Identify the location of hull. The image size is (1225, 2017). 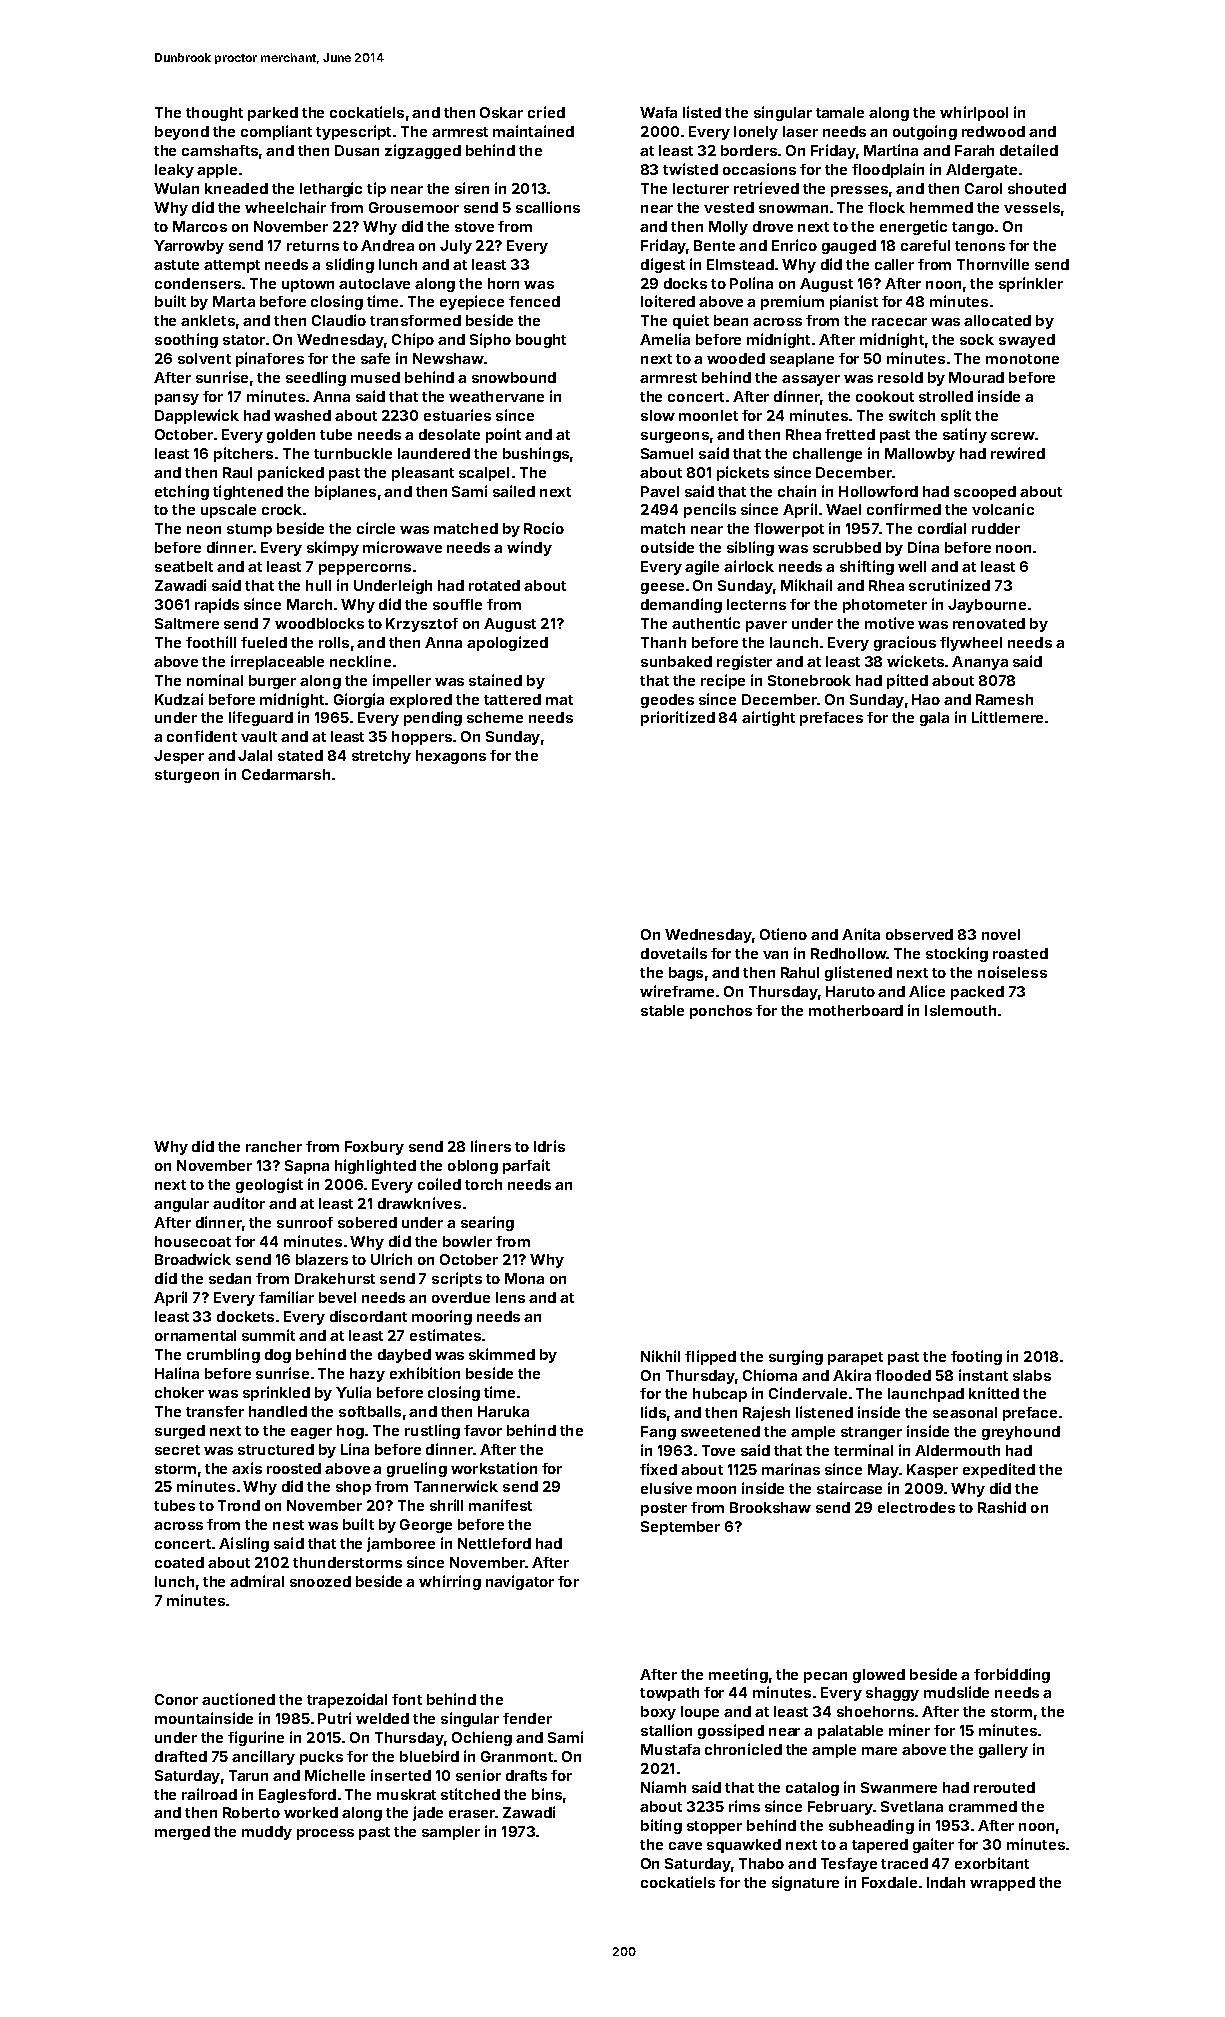
(318, 585).
